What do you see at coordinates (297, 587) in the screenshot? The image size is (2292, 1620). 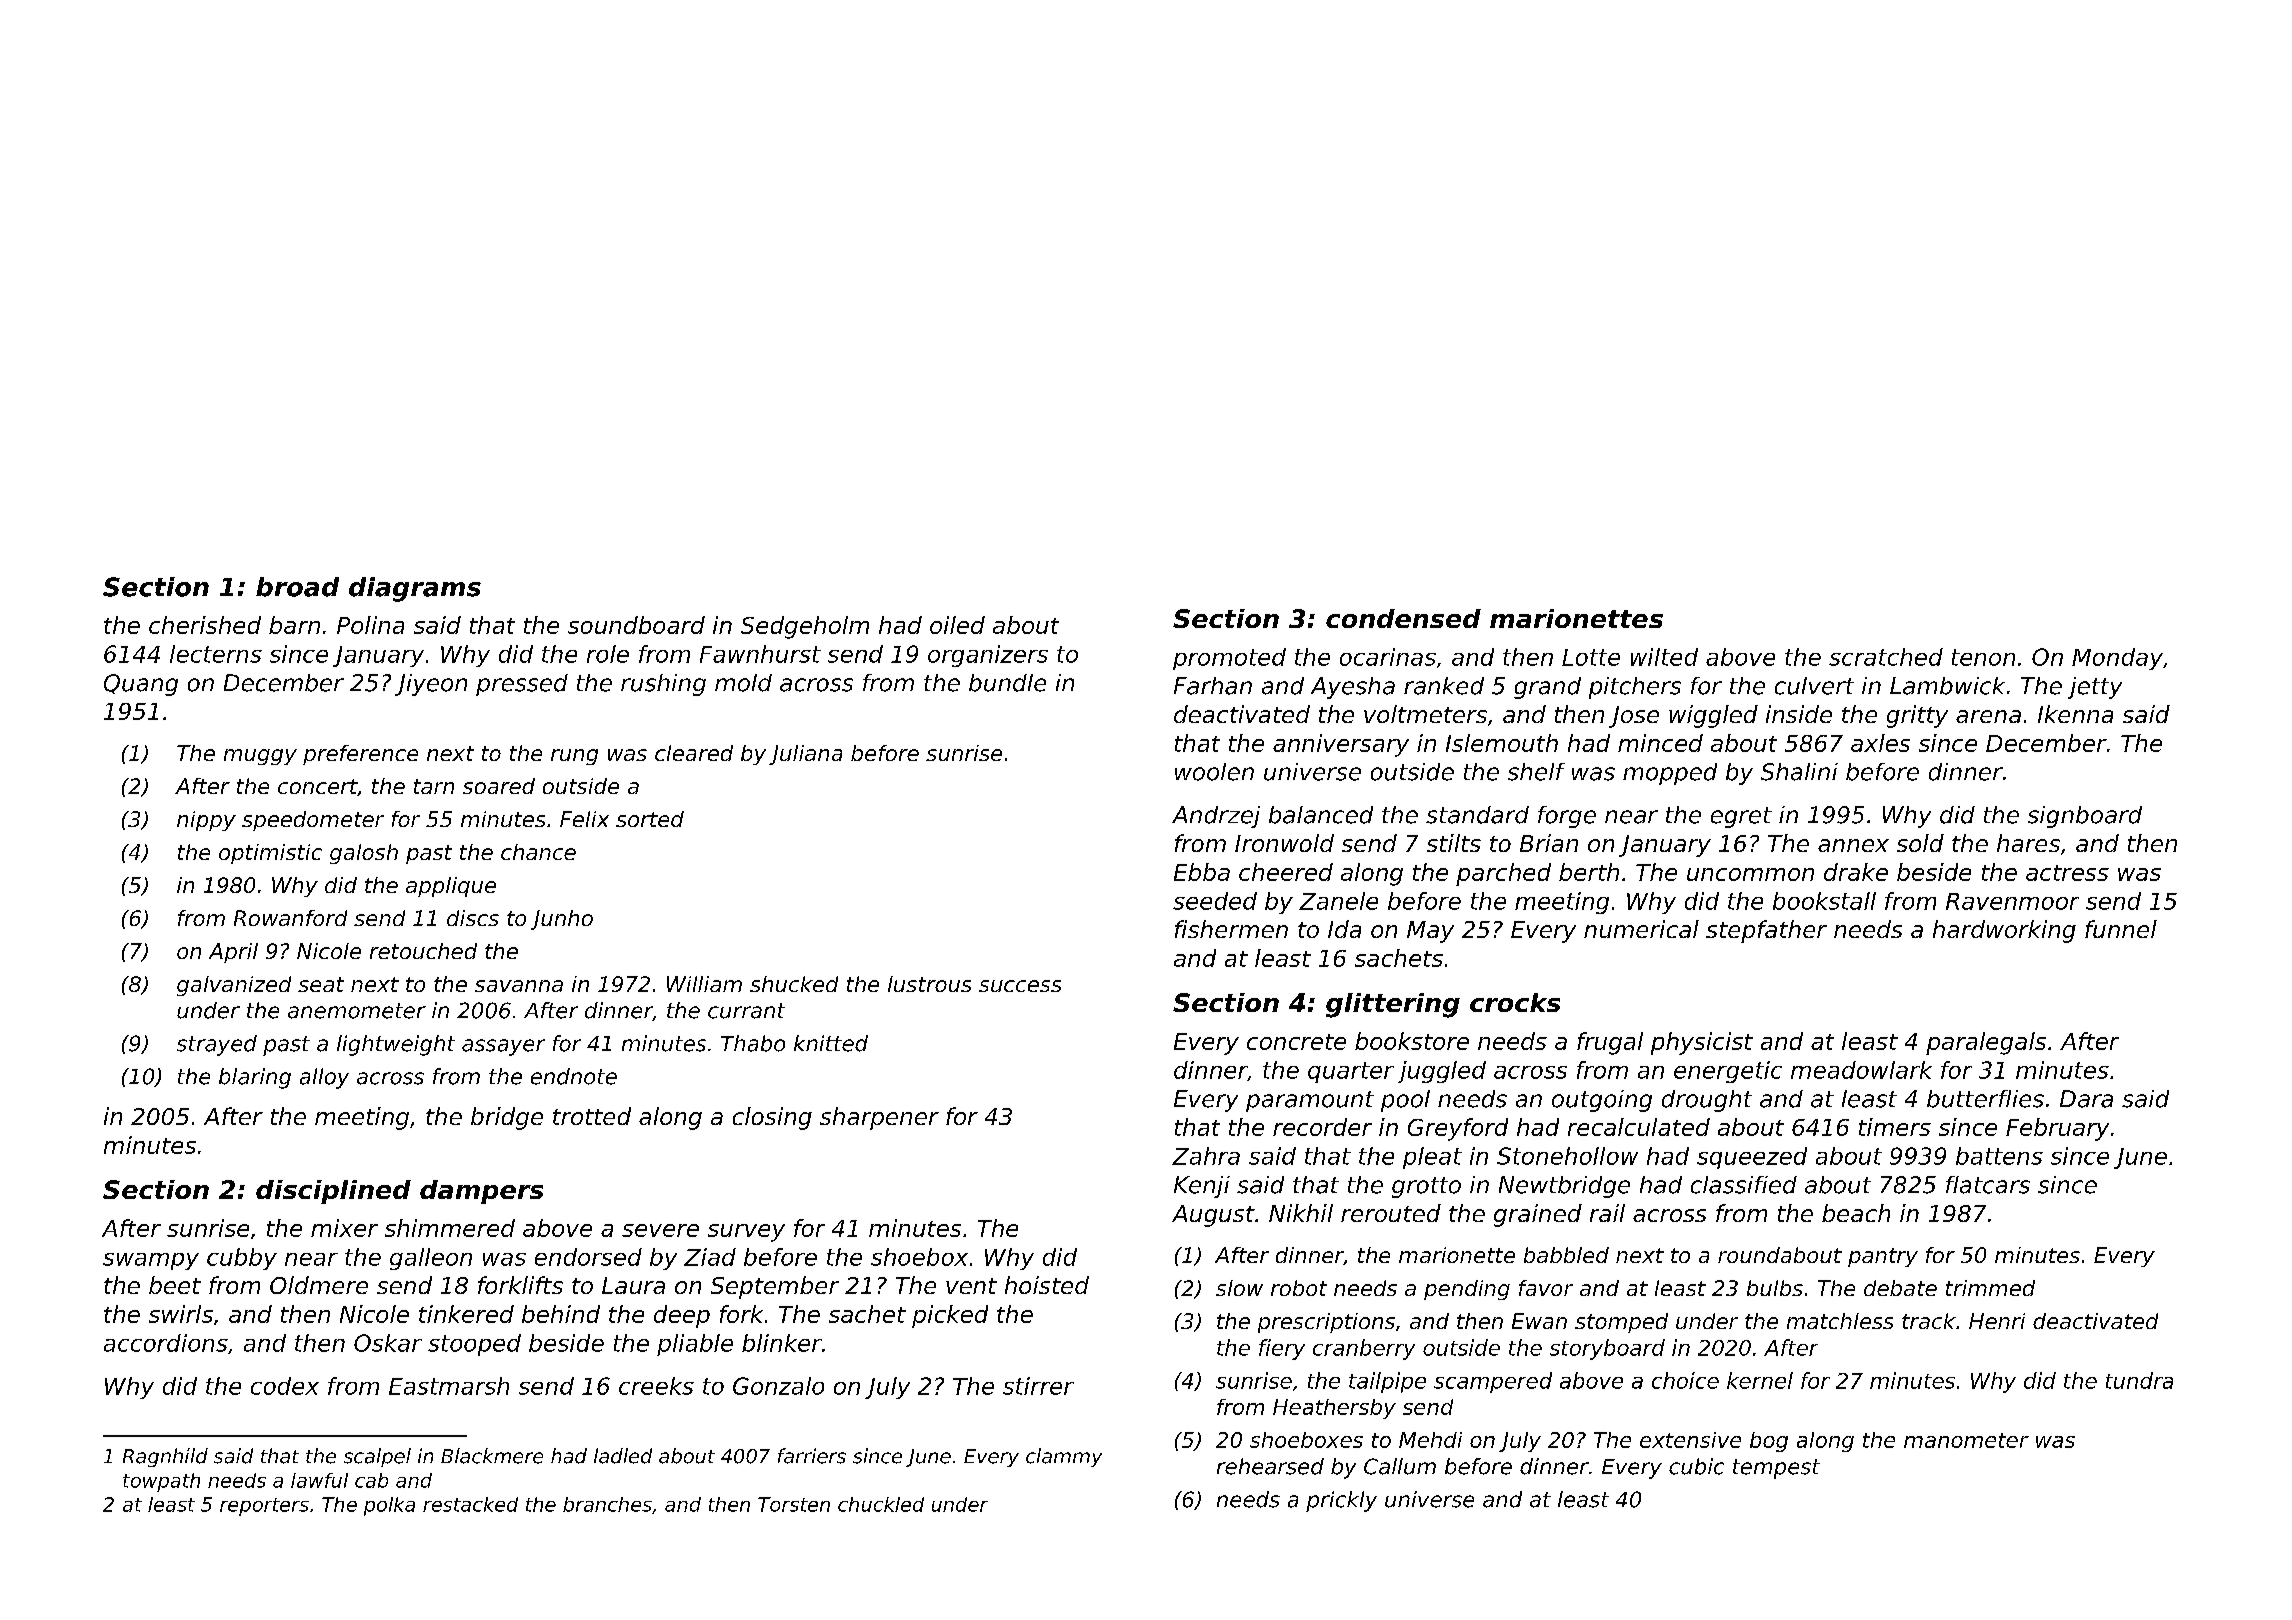 I see `broad` at bounding box center [297, 587].
